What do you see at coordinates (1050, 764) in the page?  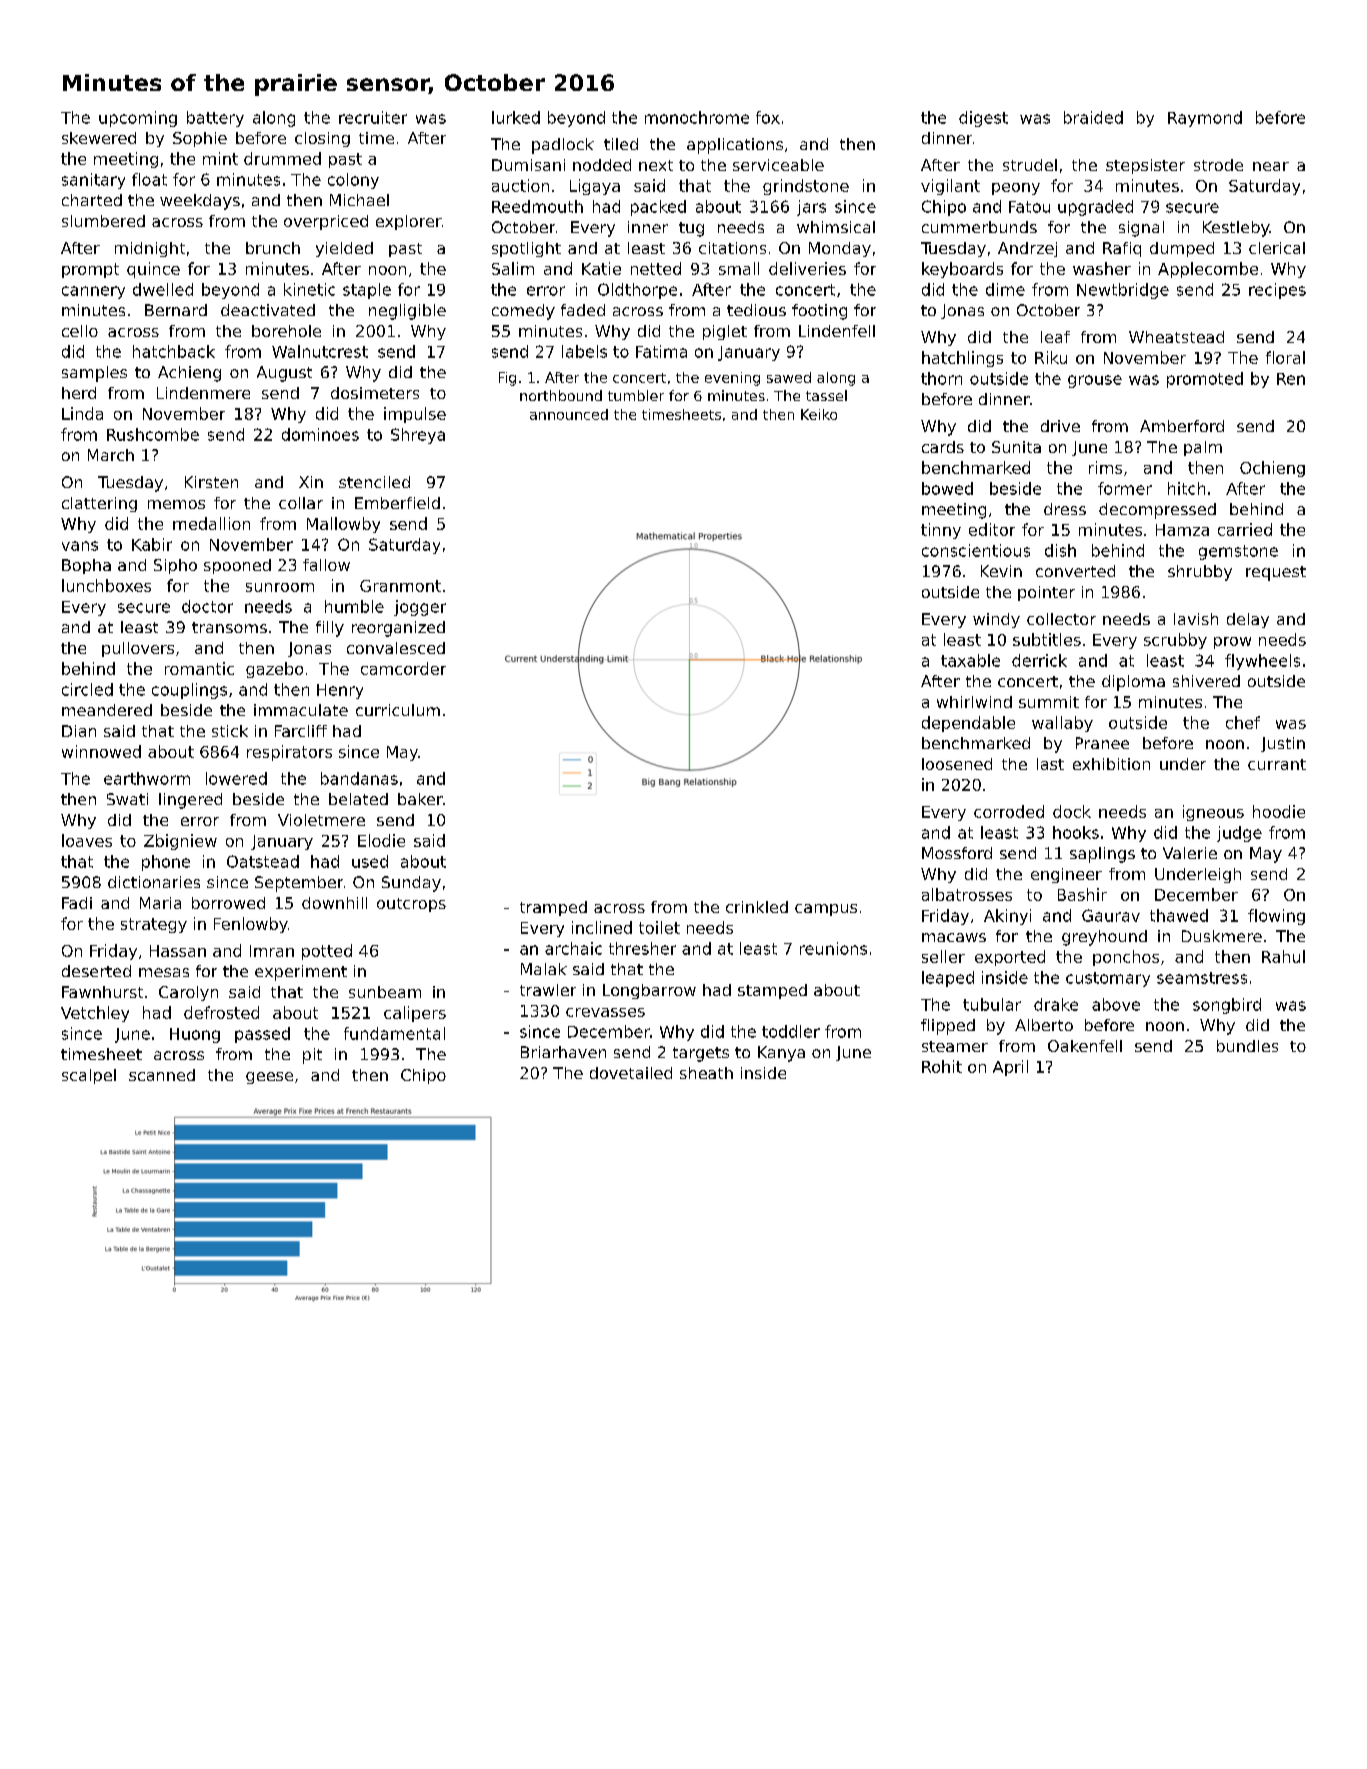 I see `last` at bounding box center [1050, 764].
